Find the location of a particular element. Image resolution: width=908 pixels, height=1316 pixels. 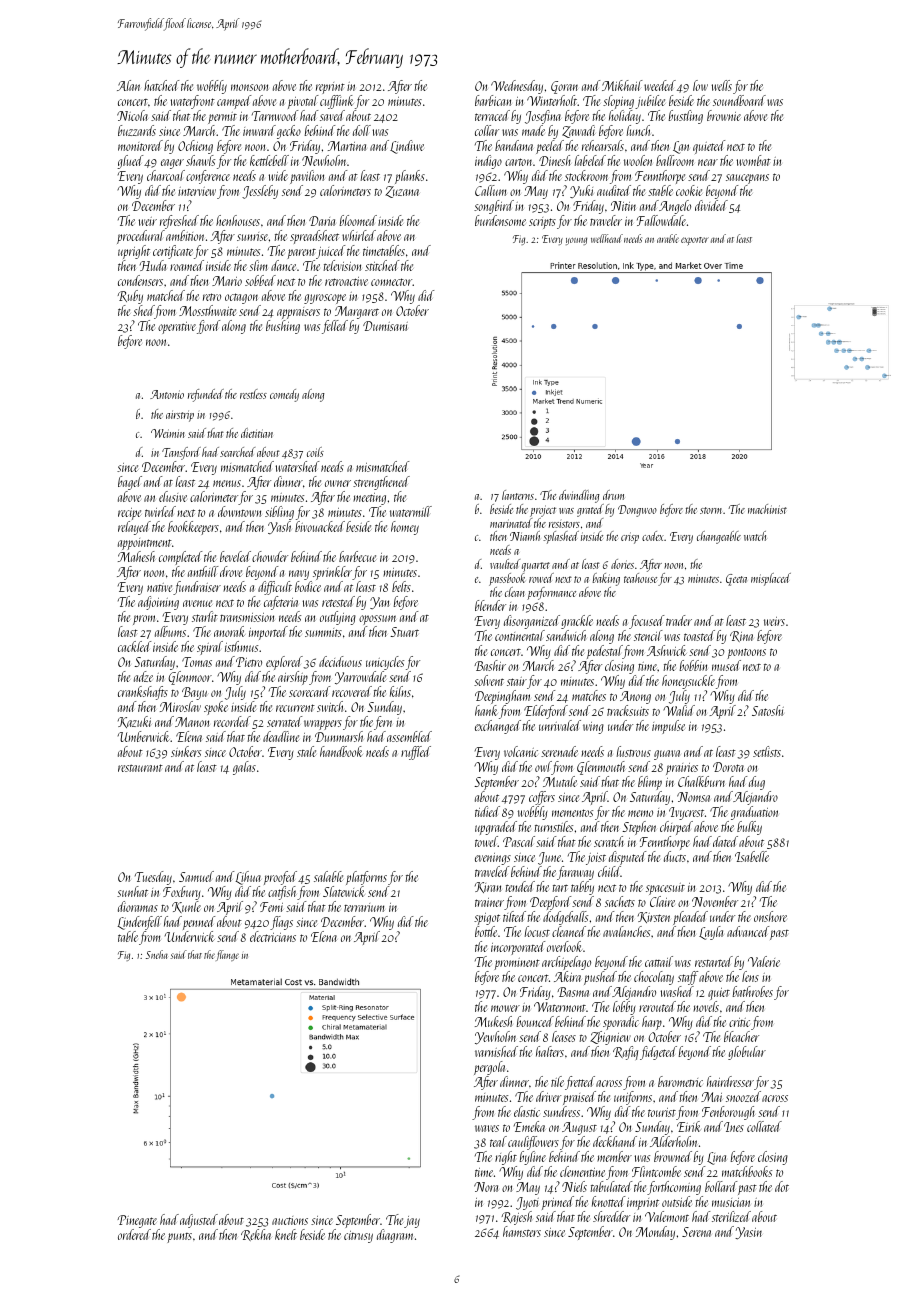

dot is located at coordinates (782, 1186).
